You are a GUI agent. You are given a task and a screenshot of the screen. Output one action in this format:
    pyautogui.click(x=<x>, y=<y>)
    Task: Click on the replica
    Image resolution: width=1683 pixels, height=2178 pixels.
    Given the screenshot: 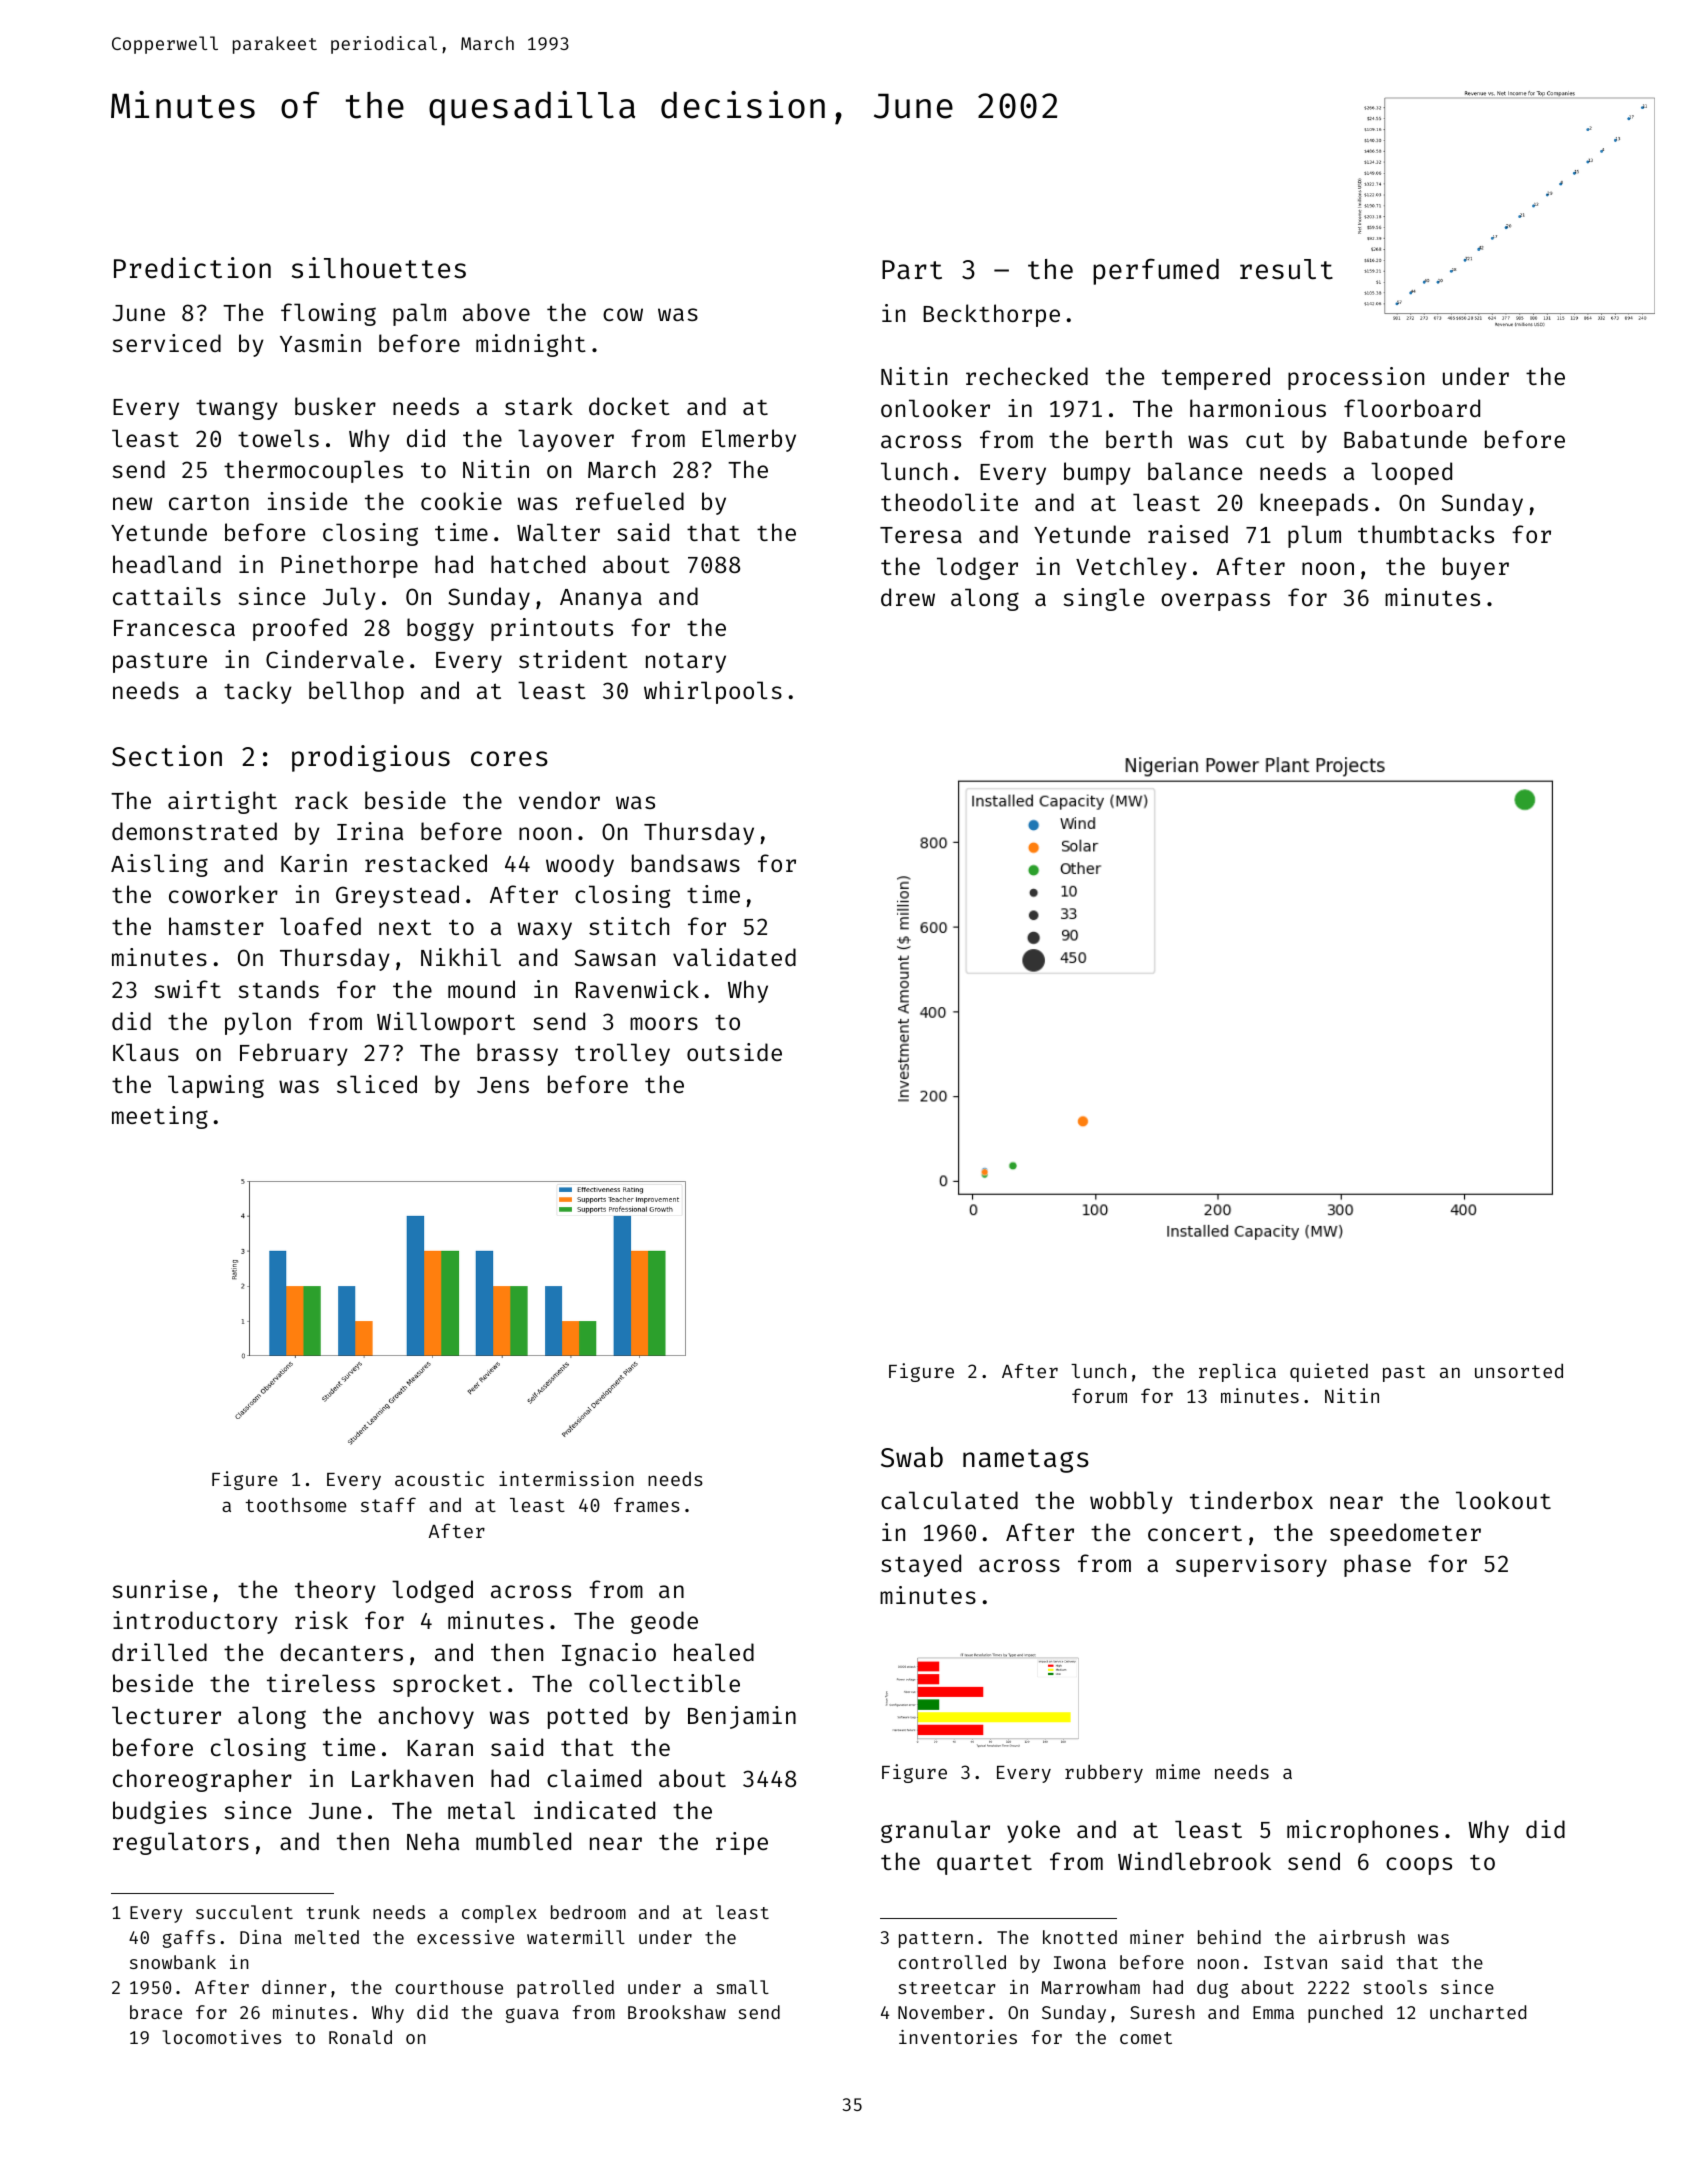 What is the action you would take?
    pyautogui.click(x=1237, y=1372)
